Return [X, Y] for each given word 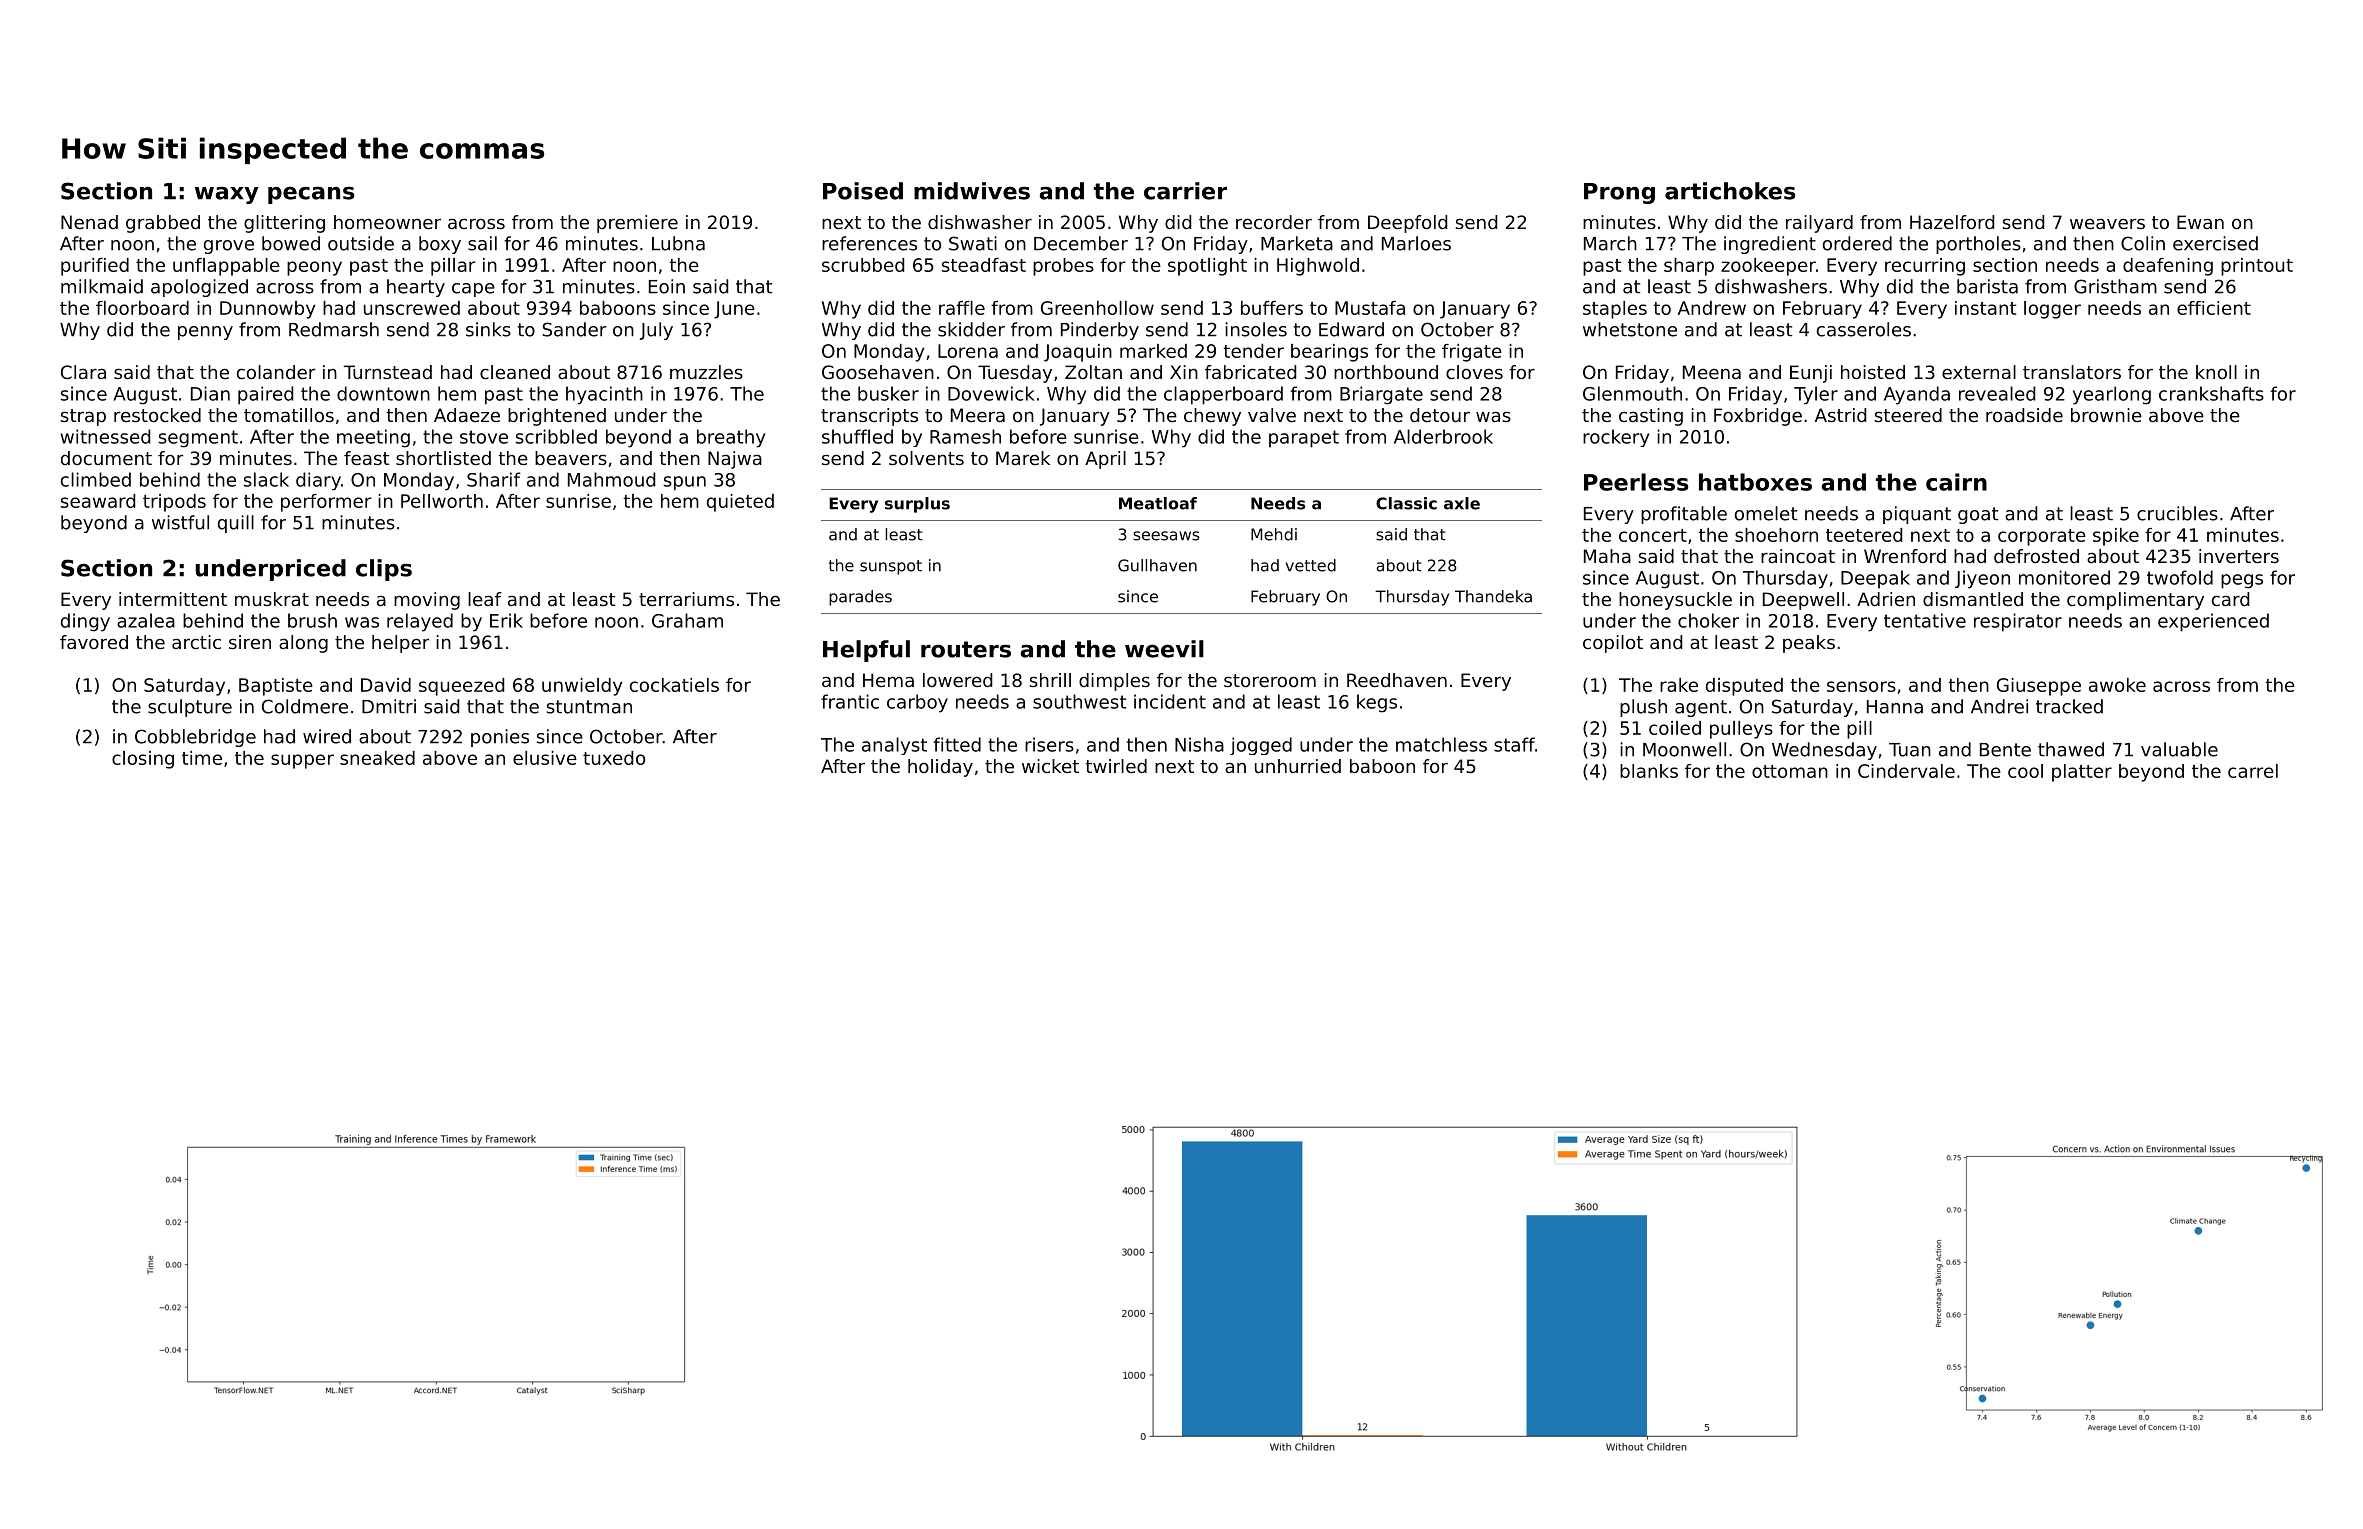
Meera [978, 415]
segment [198, 439]
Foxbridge [1758, 417]
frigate [1472, 353]
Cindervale [1906, 771]
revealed [1997, 393]
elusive [545, 758]
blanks [1649, 771]
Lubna [678, 243]
